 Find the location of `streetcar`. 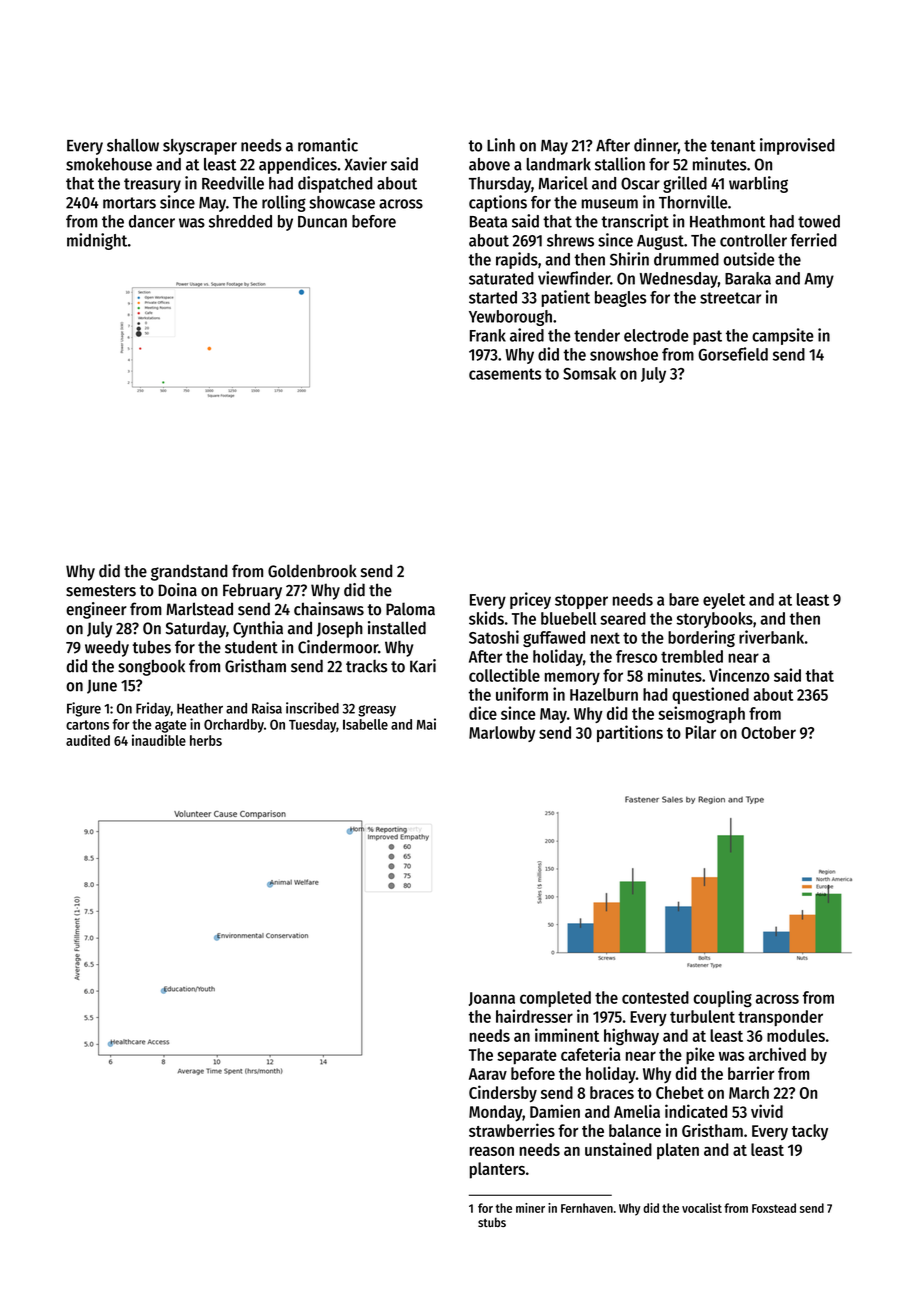

streetcar is located at coordinates (730, 298).
